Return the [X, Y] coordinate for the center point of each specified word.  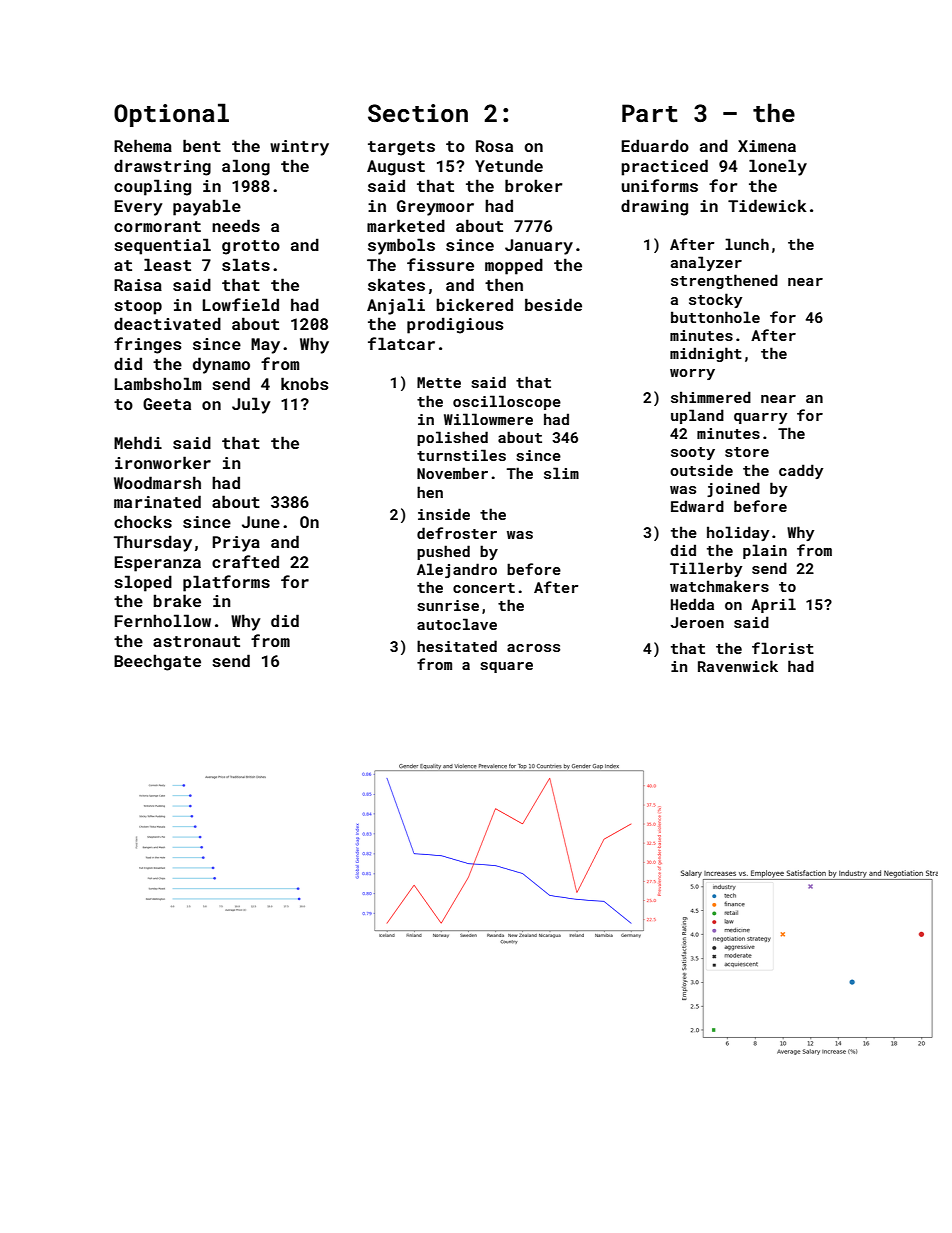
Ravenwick [738, 666]
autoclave [457, 624]
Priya [236, 544]
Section [418, 113]
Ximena [767, 146]
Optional [171, 115]
